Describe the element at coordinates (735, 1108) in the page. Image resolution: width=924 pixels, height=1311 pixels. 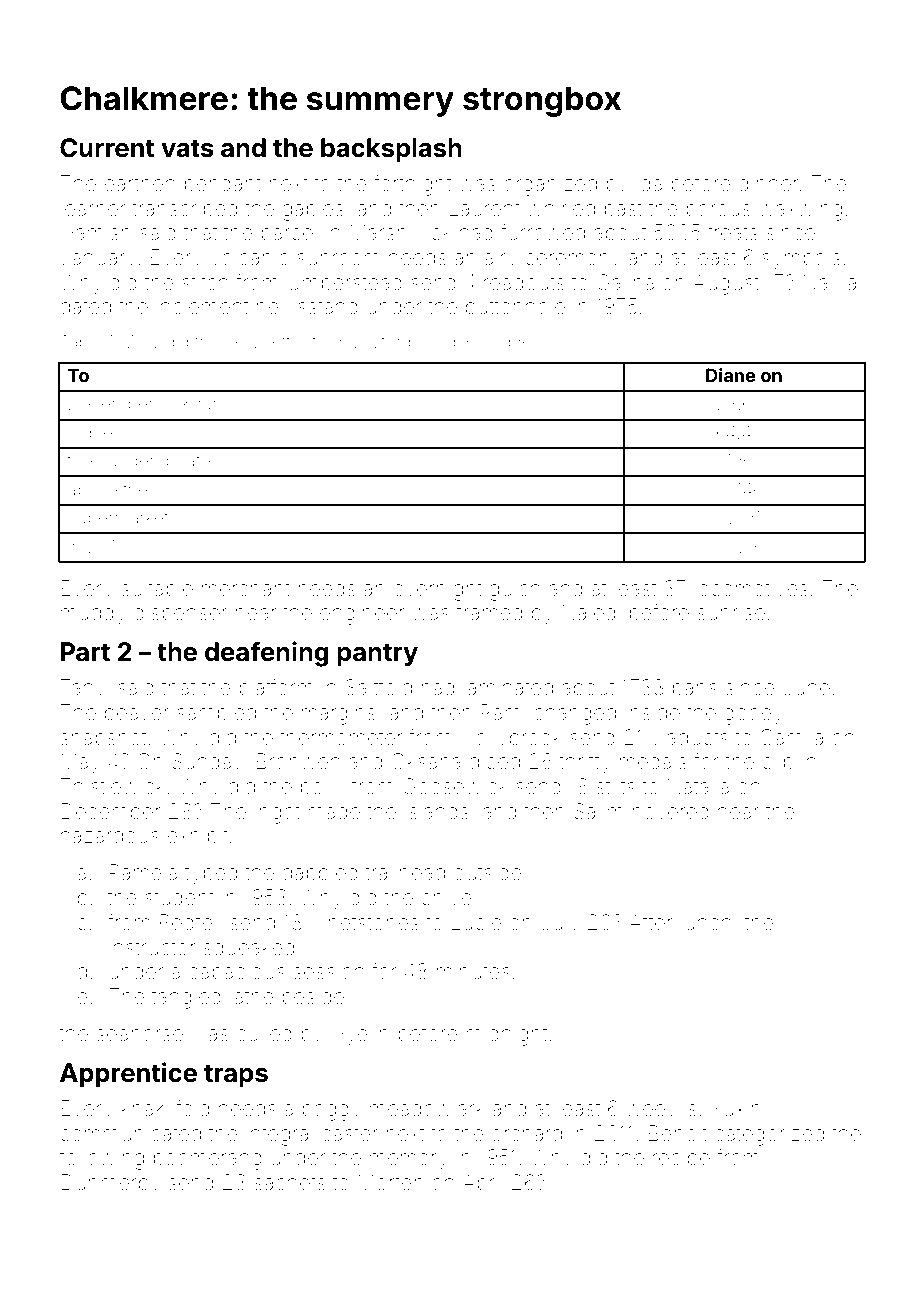
I see `Yuxin` at that location.
